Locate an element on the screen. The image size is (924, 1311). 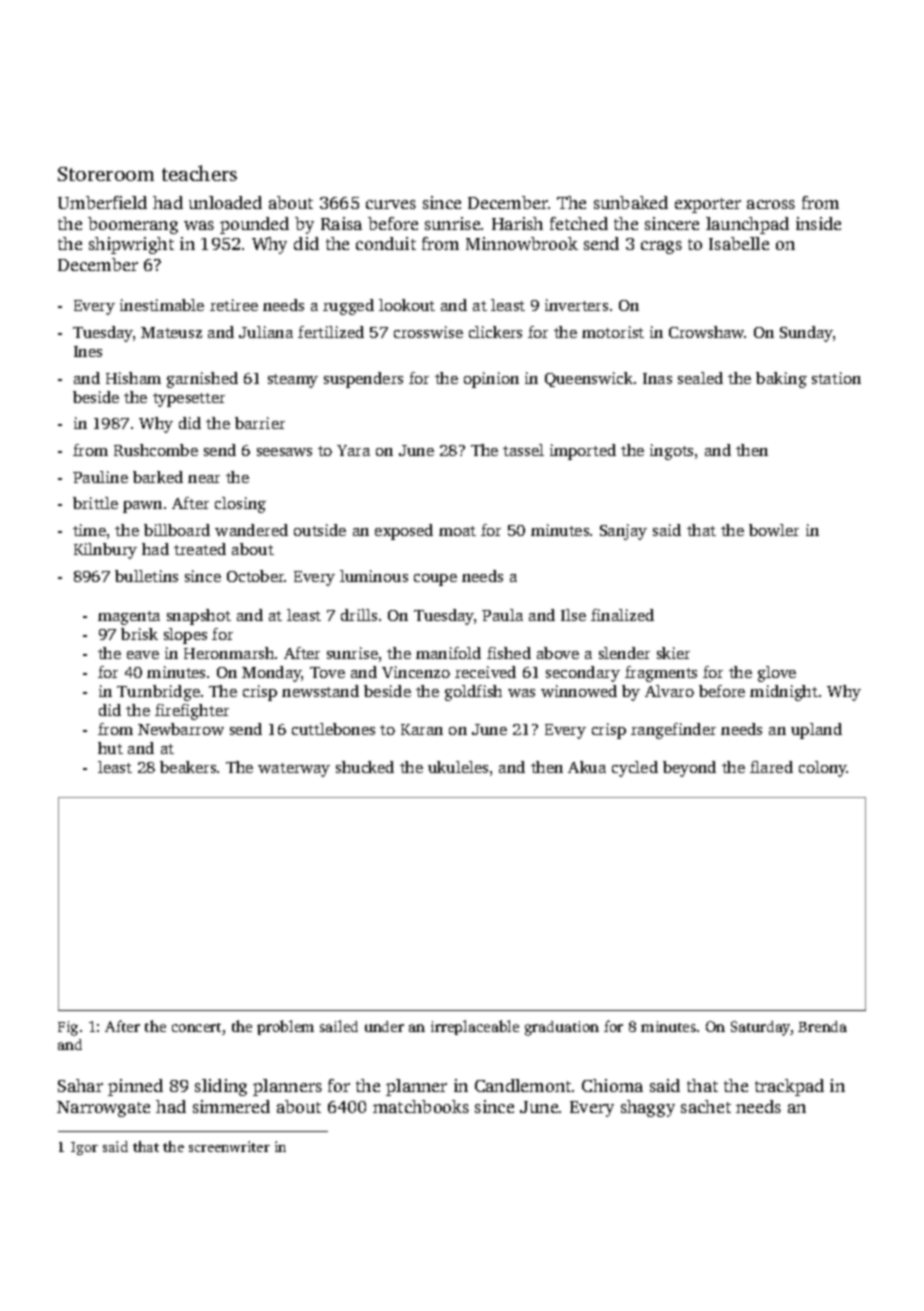
ingots is located at coordinates (671, 452).
